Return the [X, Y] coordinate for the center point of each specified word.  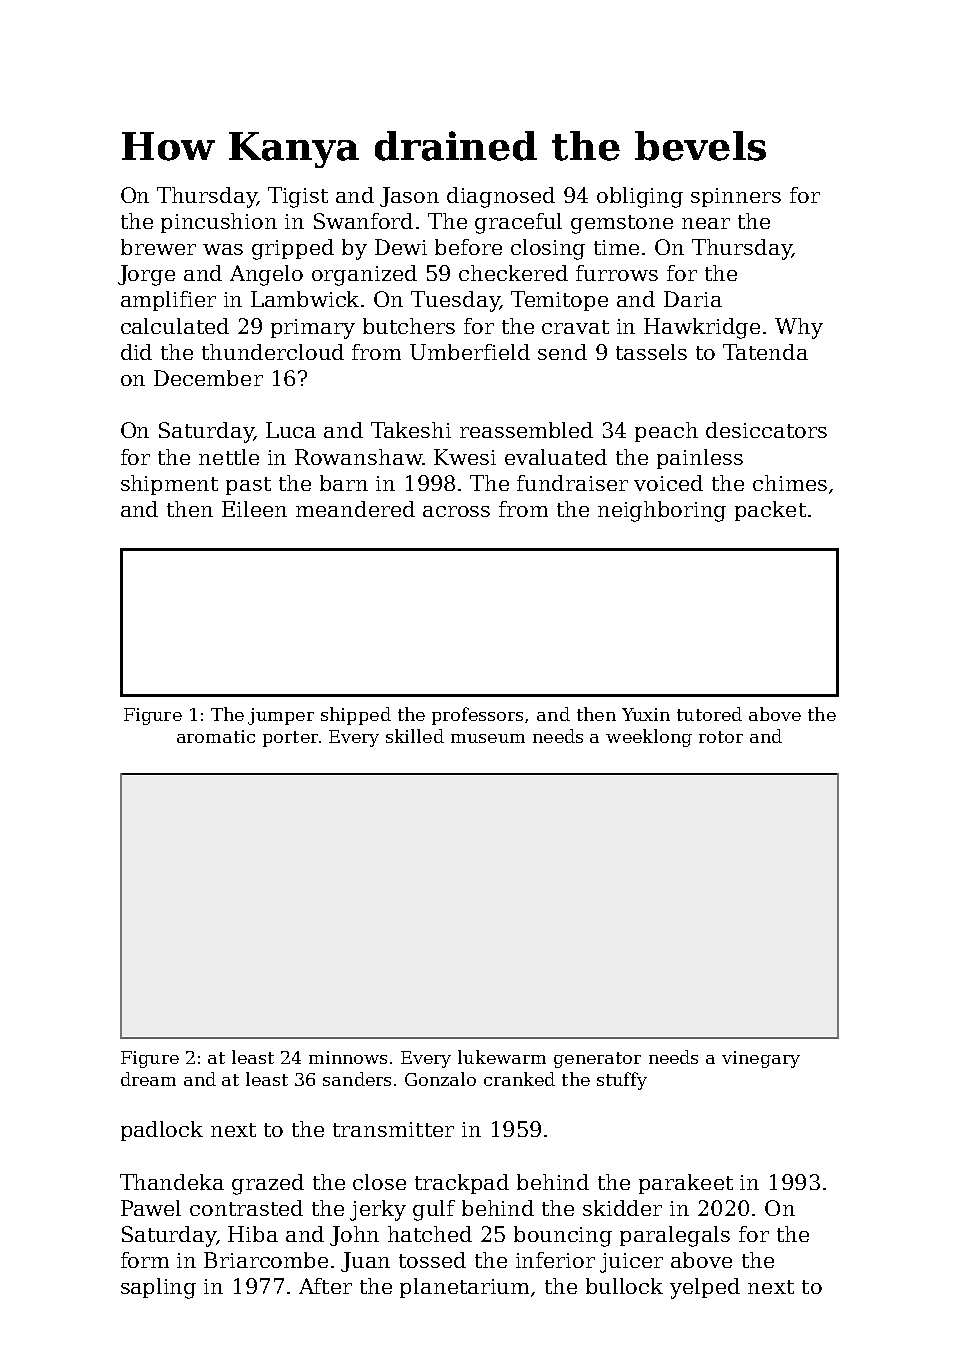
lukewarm [502, 1057]
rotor [721, 737]
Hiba [253, 1234]
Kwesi [465, 457]
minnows [348, 1057]
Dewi [401, 247]
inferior [555, 1260]
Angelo [266, 275]
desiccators [766, 430]
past [248, 486]
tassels [651, 352]
